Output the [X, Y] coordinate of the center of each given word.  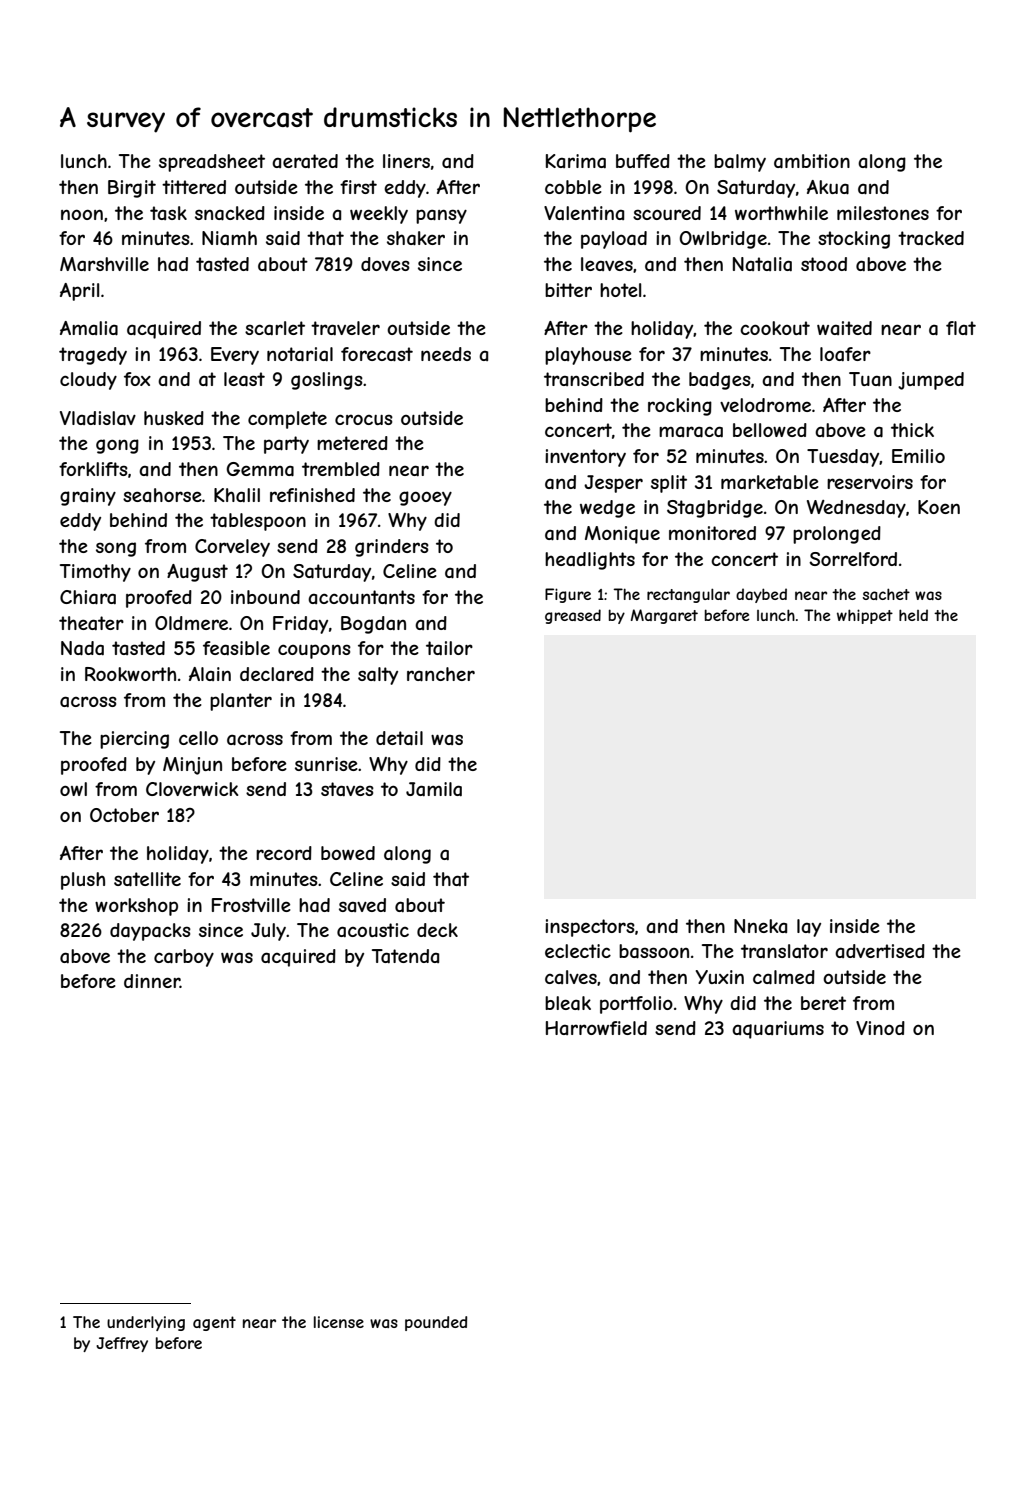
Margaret [664, 616]
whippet [865, 616]
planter [241, 702]
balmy [740, 163]
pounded [436, 1323]
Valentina [584, 213]
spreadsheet [212, 163]
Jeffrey [122, 1344]
